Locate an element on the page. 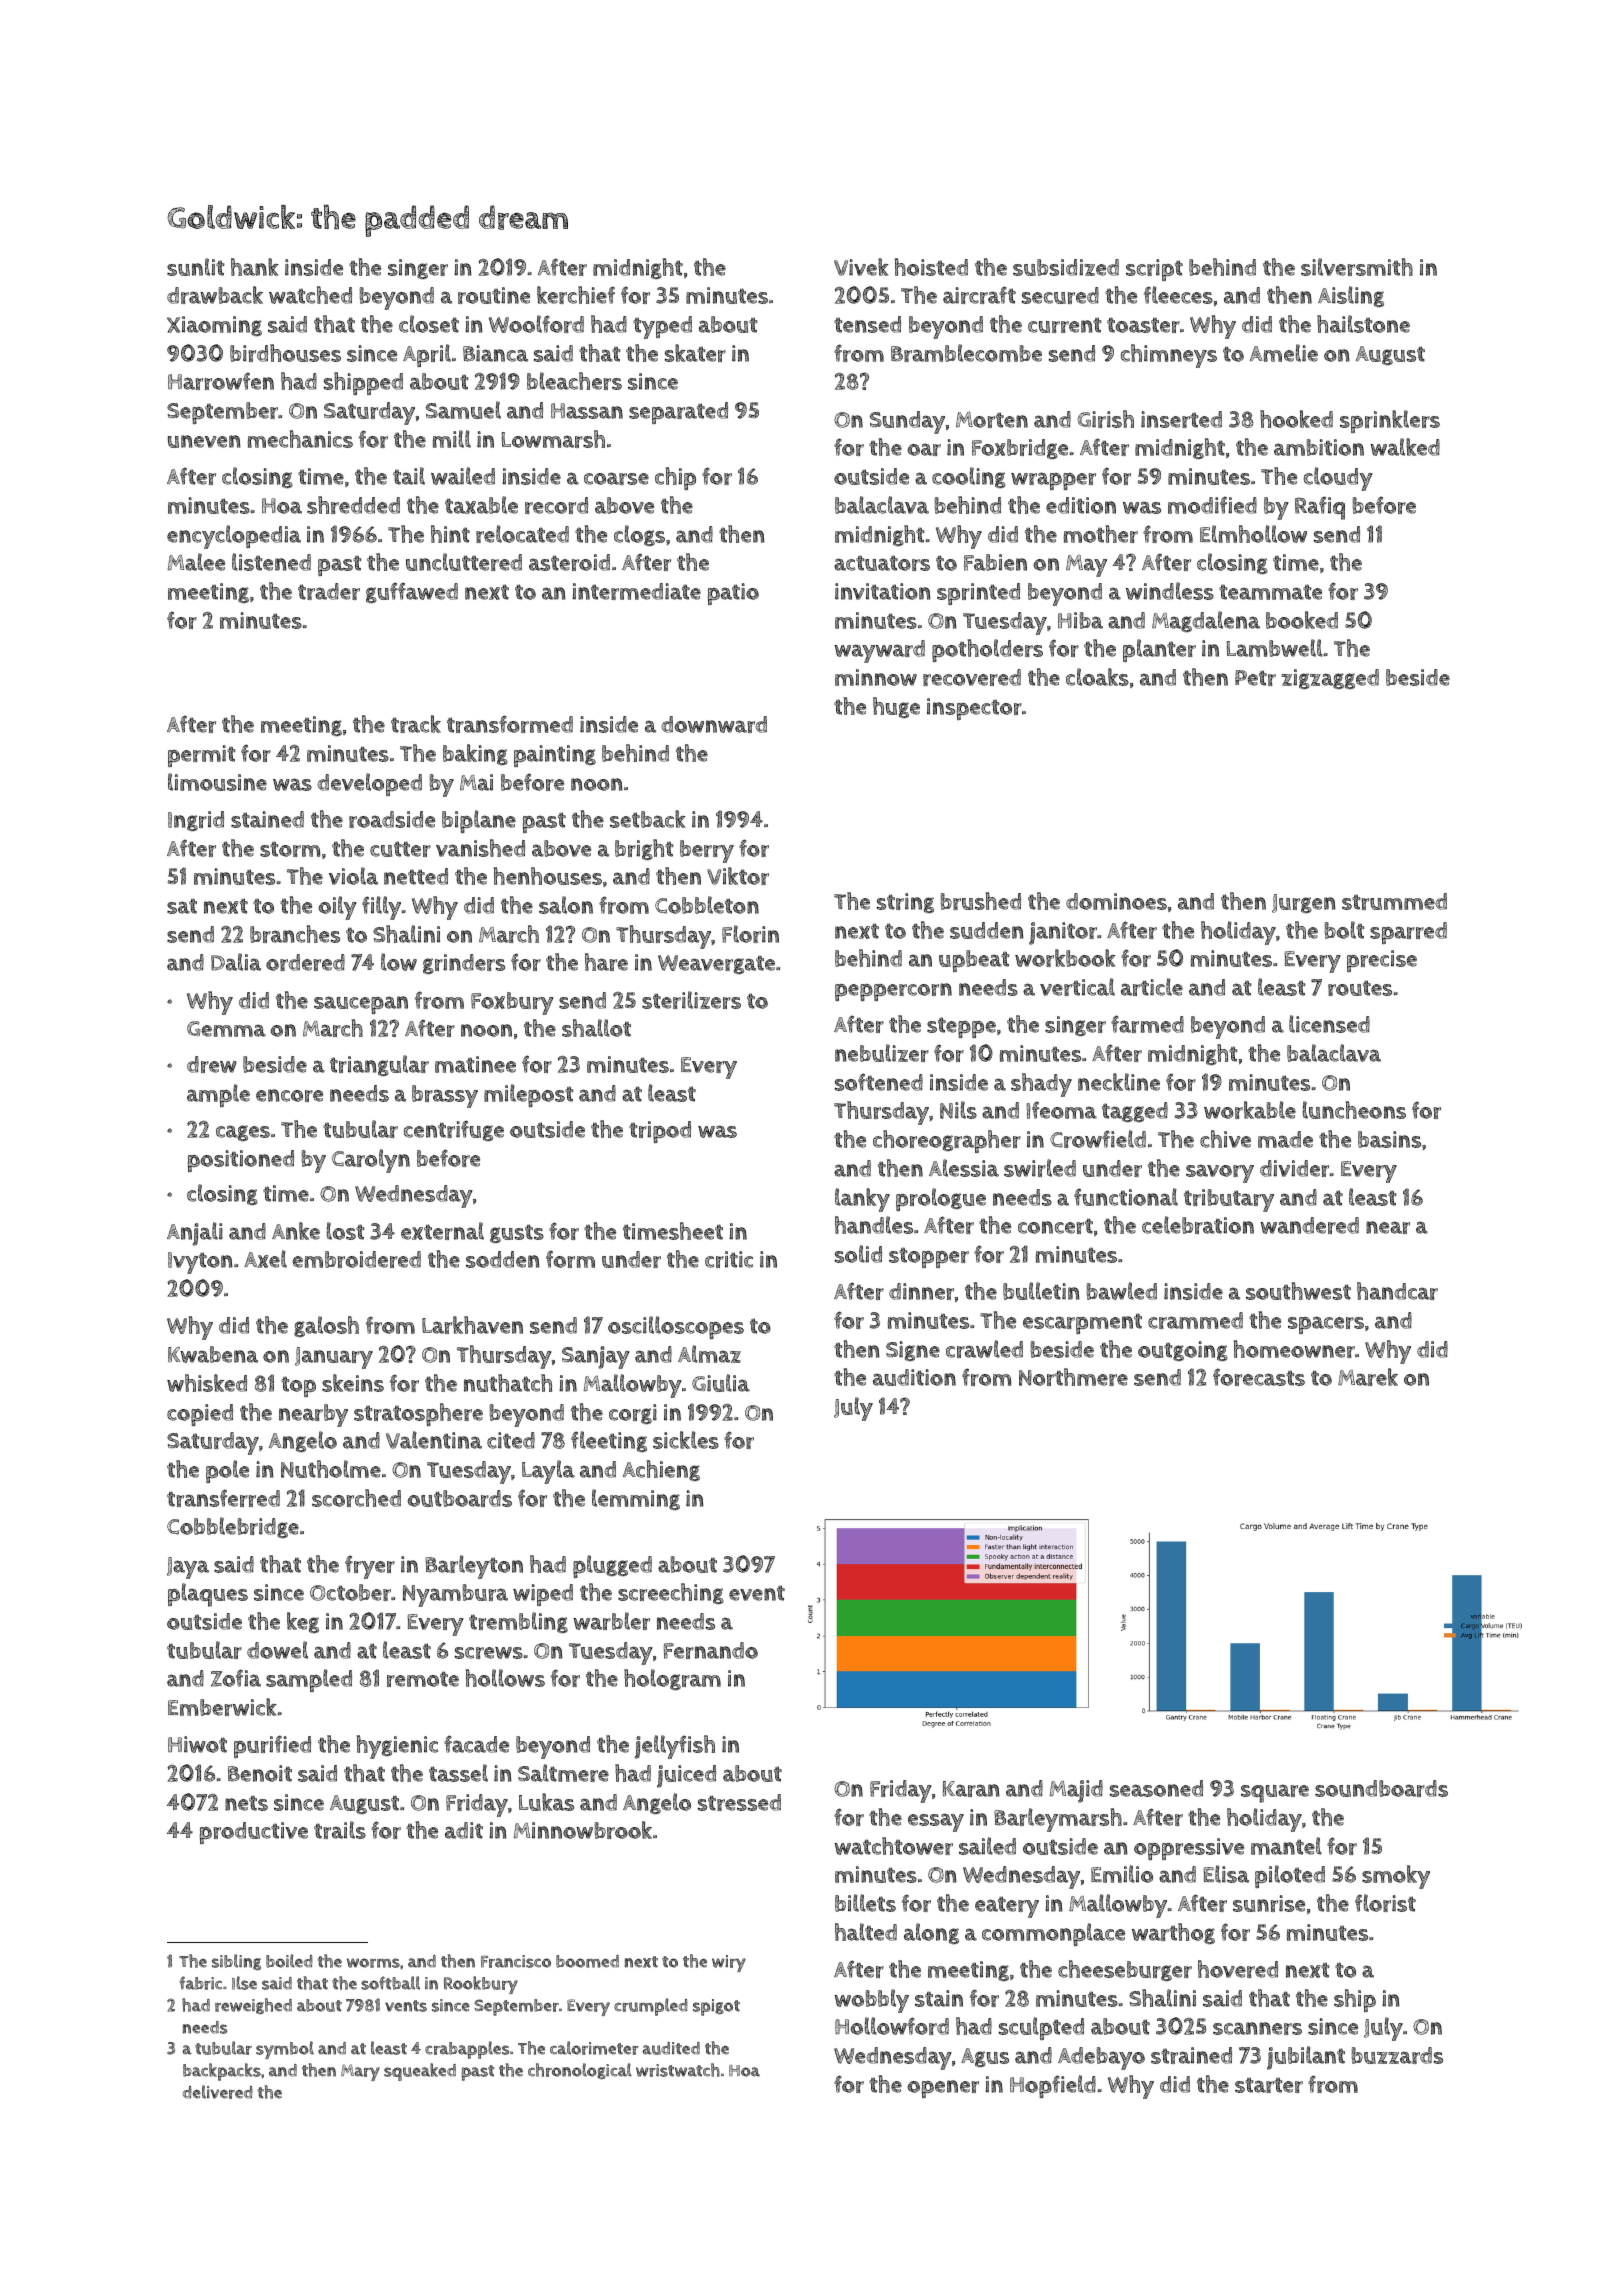 This document has width=1620, height=2292. Marek is located at coordinates (1368, 1377).
